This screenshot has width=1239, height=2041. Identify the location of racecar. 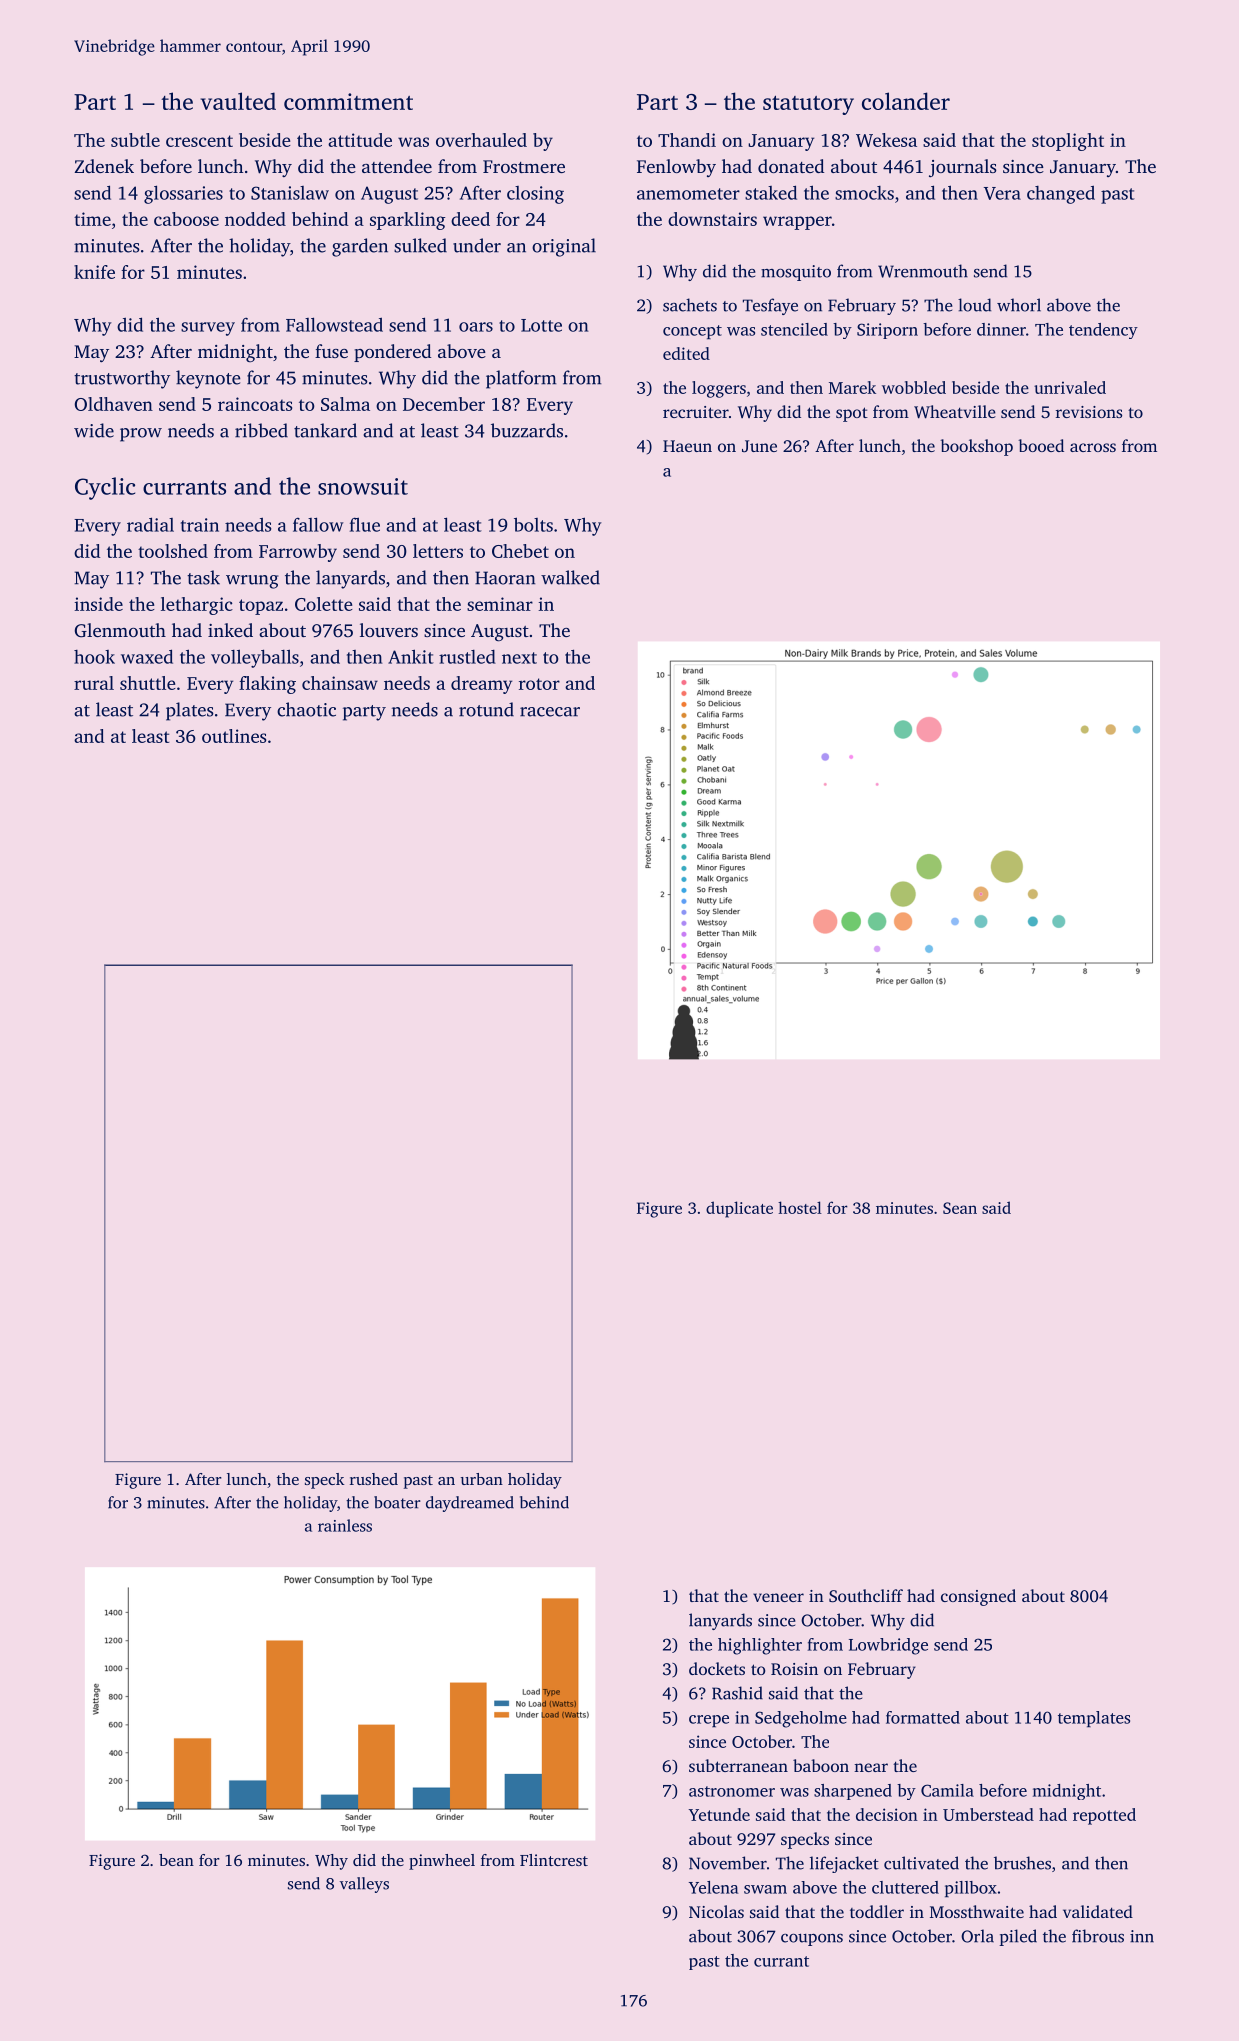
(550, 712).
